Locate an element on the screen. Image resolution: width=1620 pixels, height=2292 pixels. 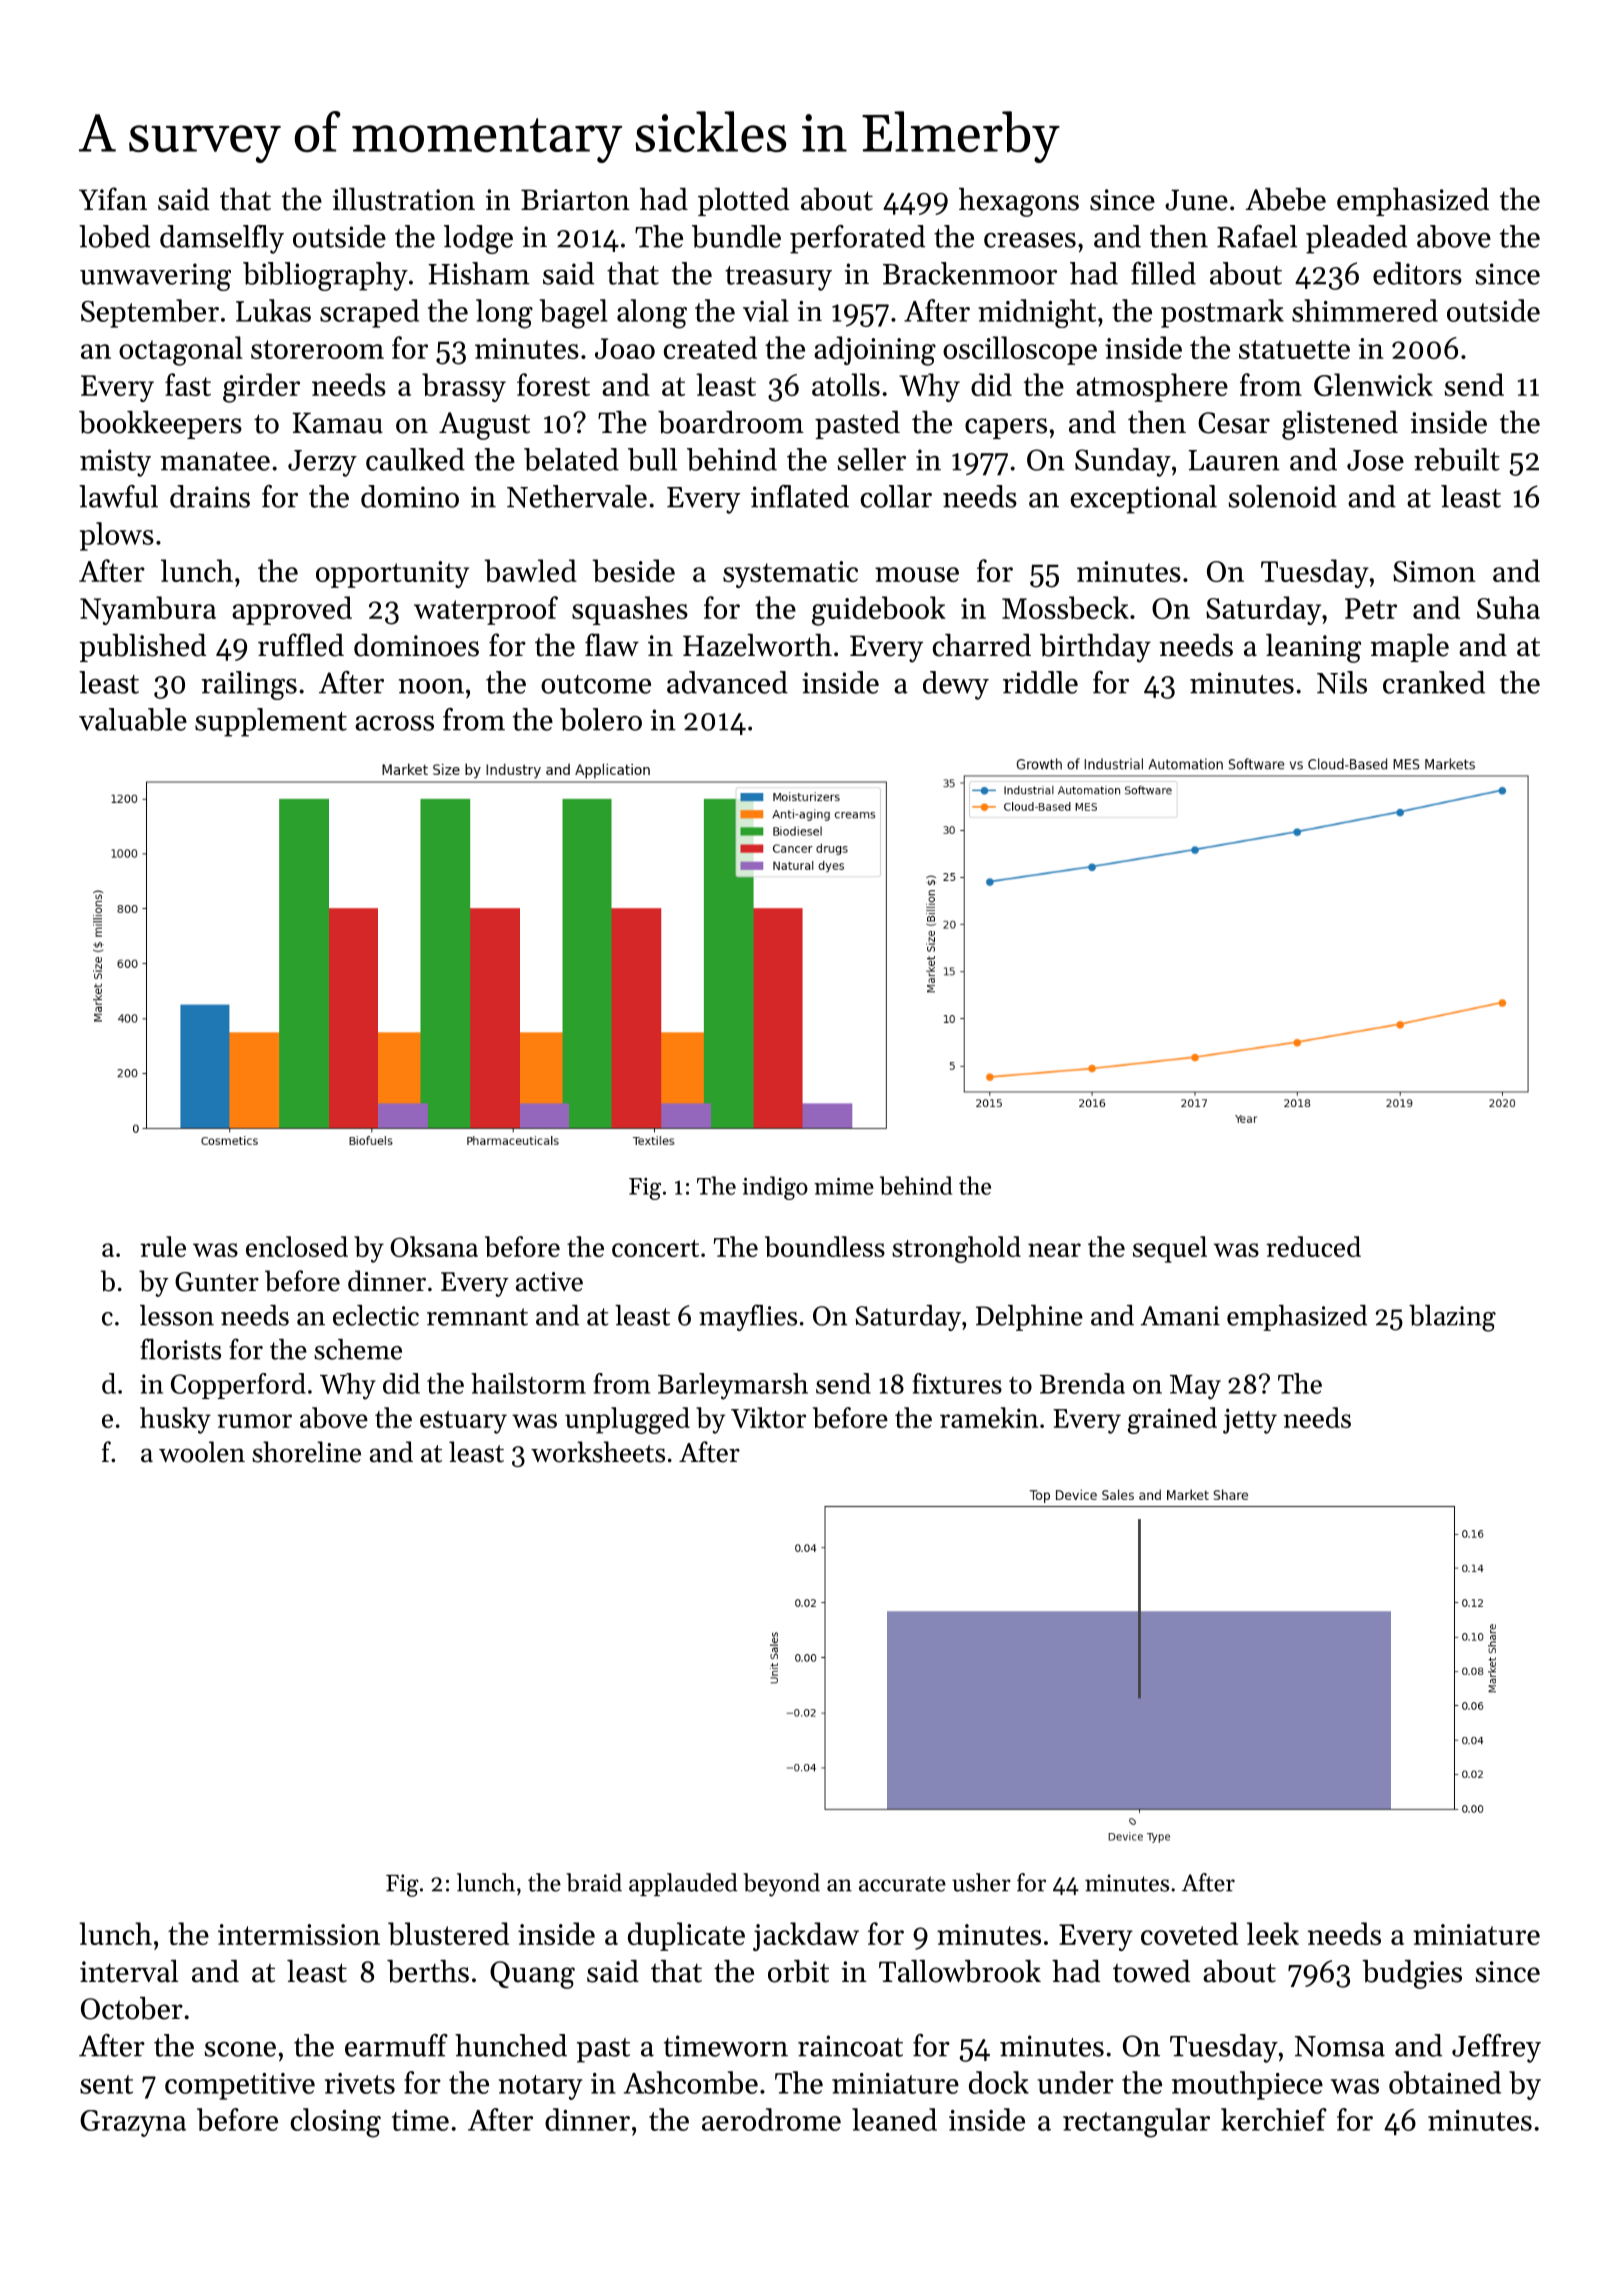
indigo is located at coordinates (775, 1188).
